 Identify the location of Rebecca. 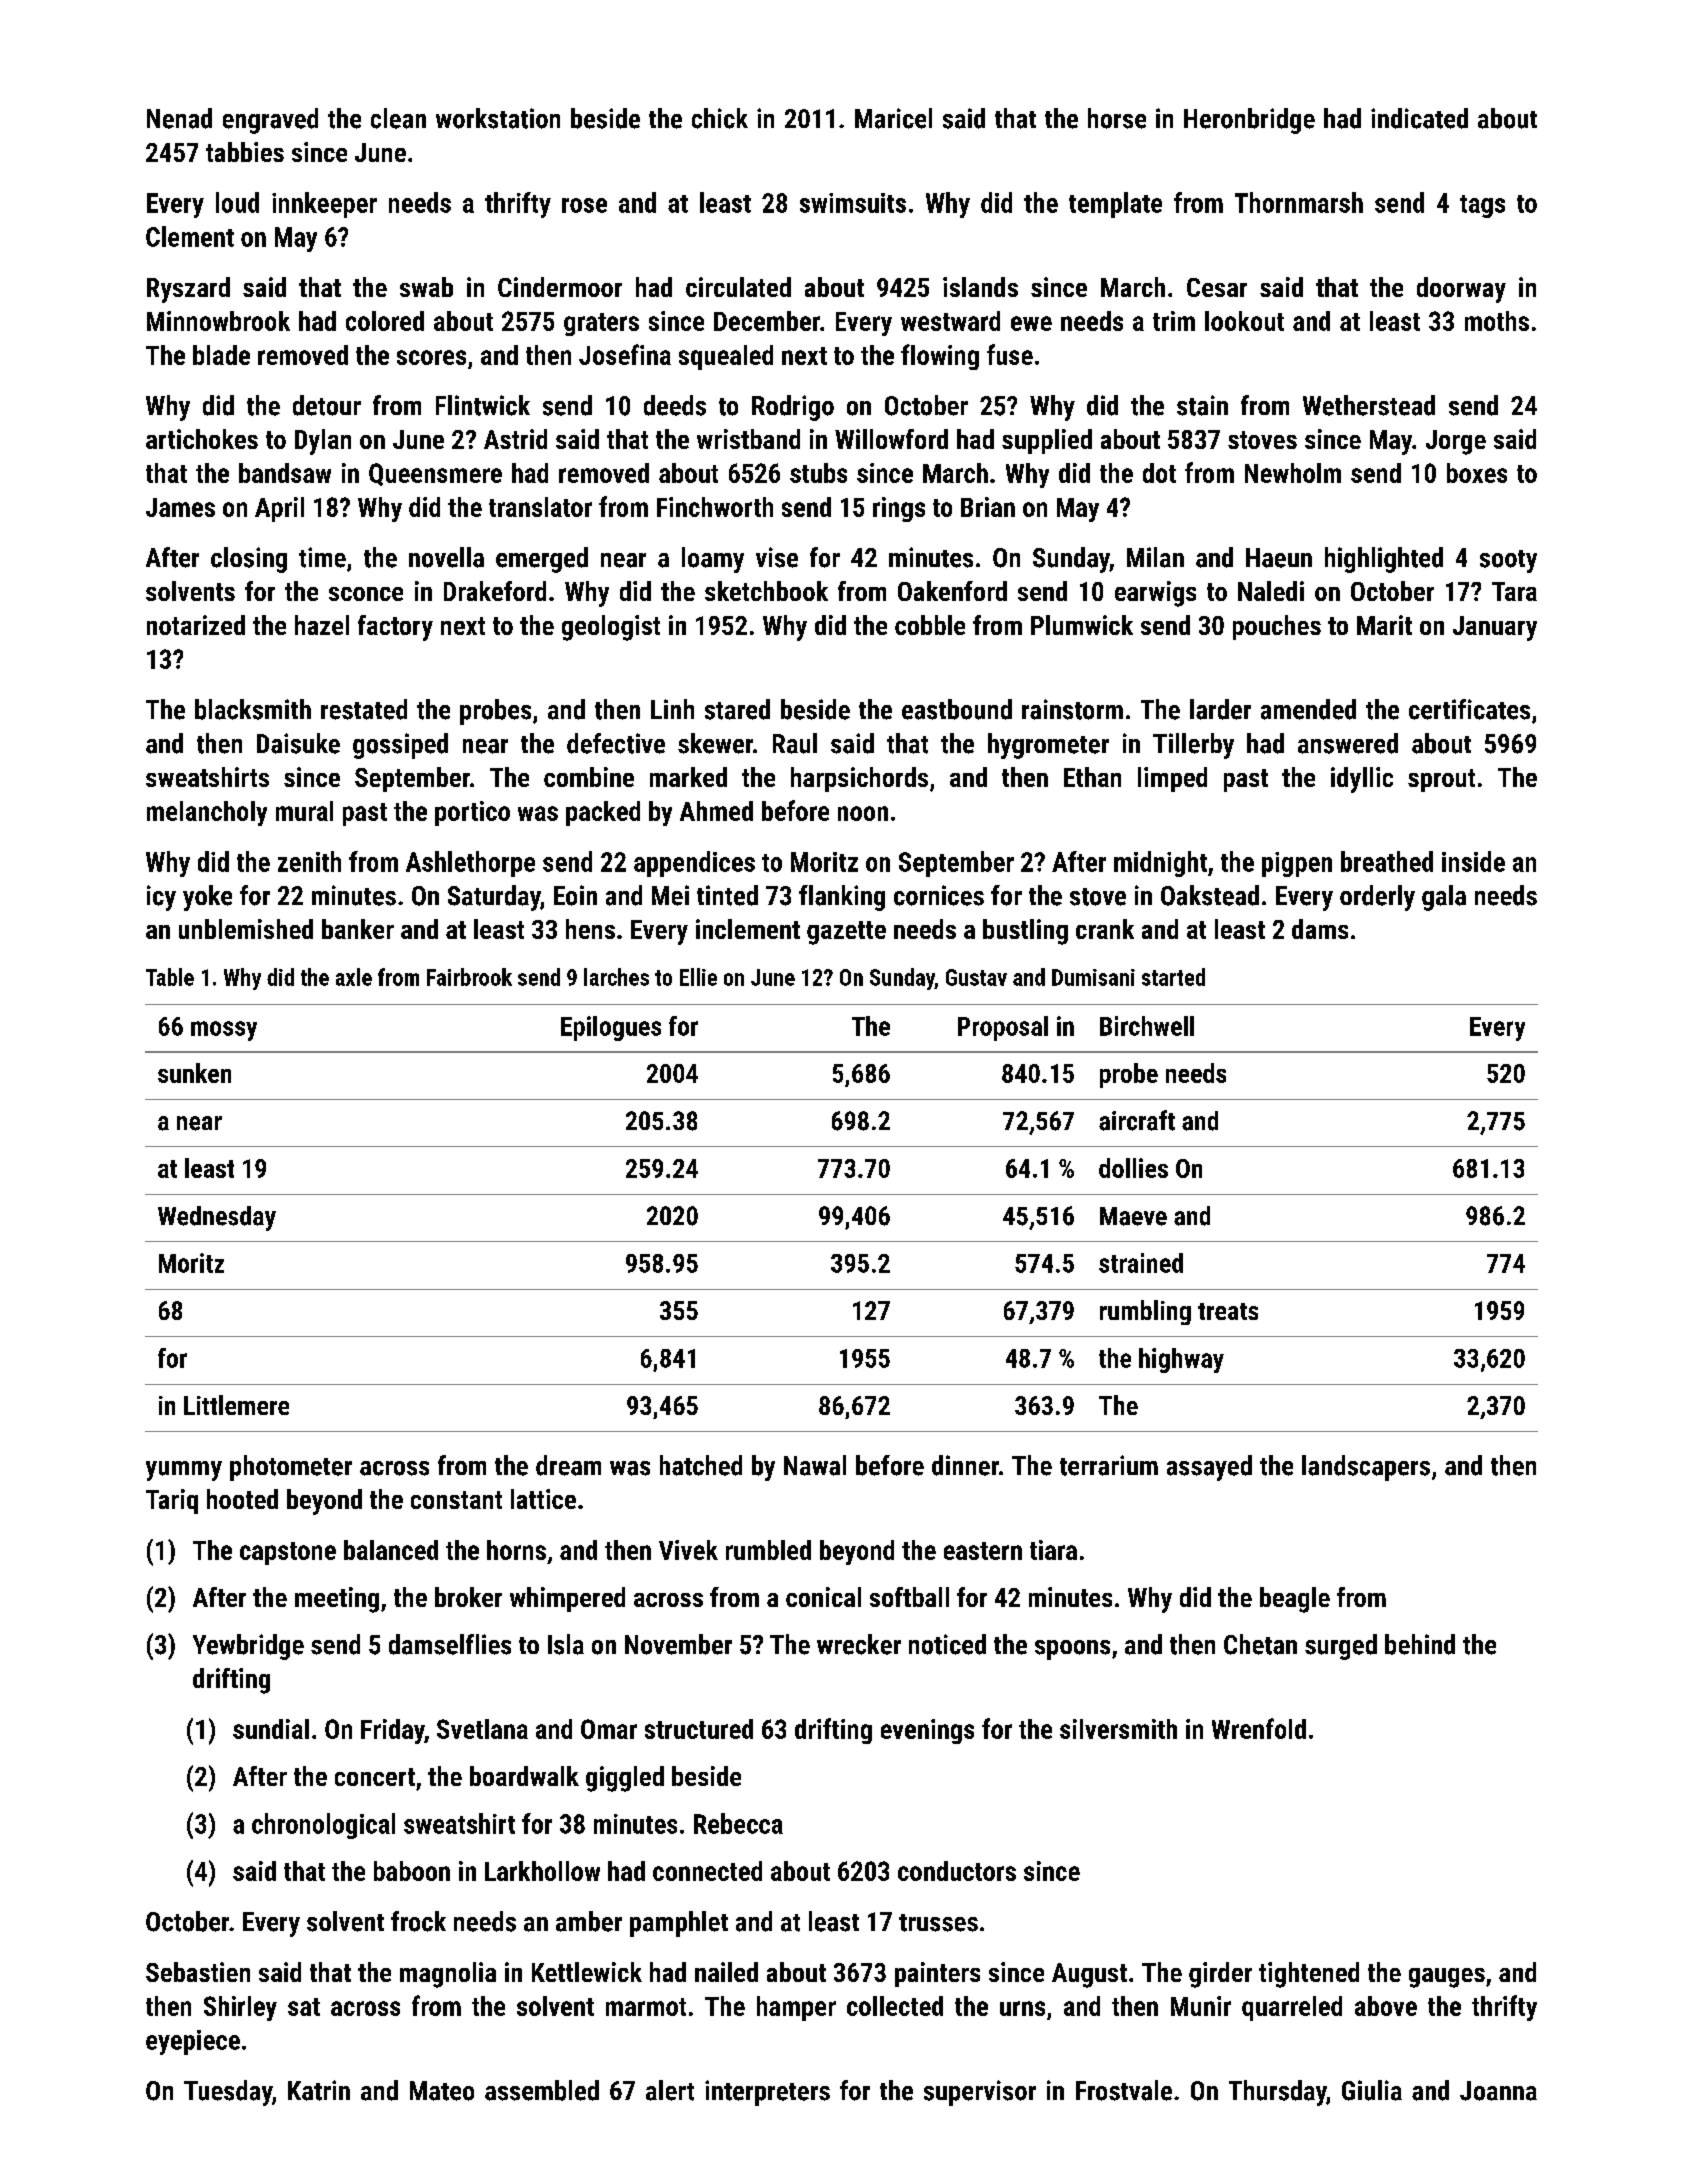
(738, 1823).
